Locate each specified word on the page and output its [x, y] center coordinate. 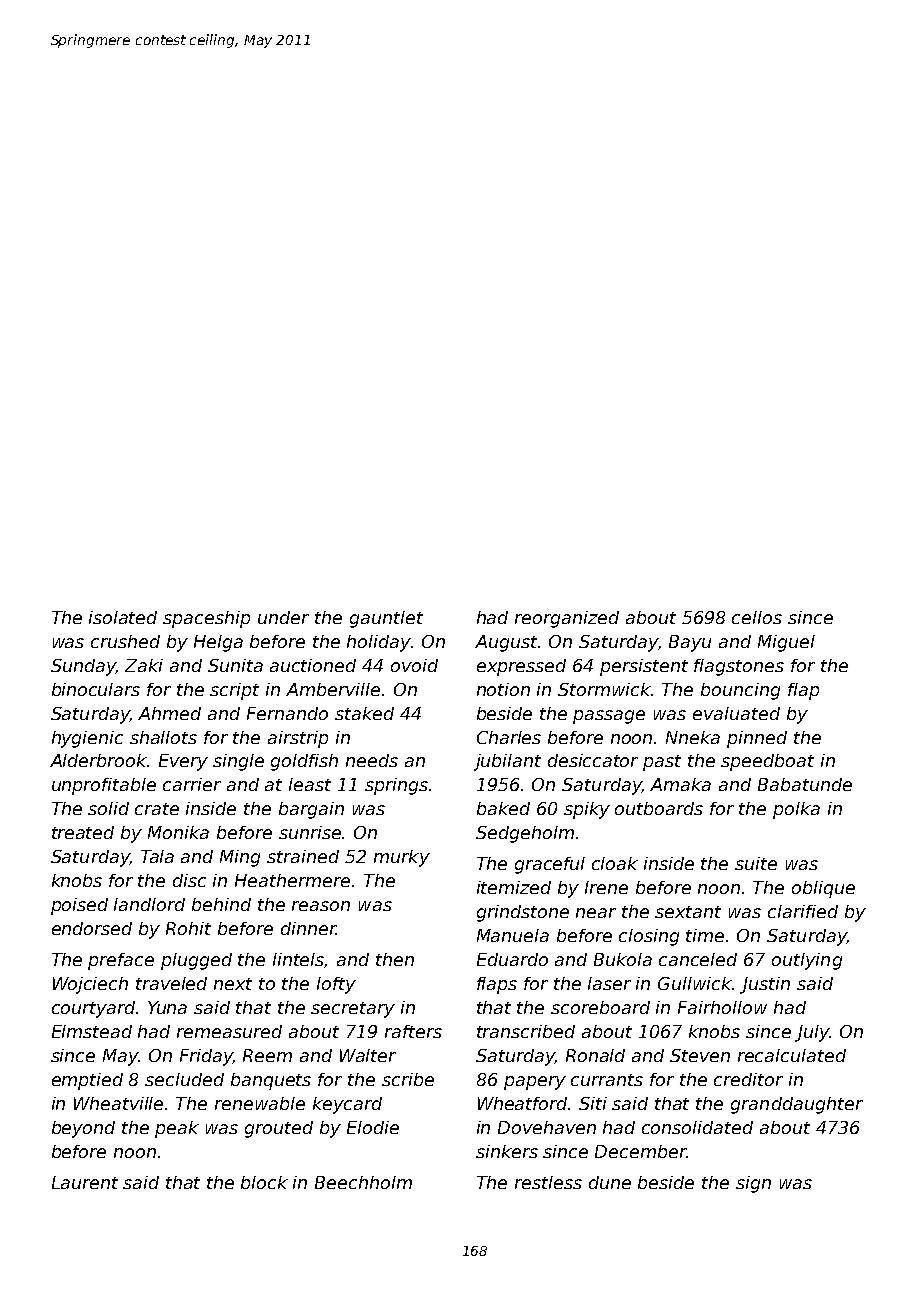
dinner [308, 928]
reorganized [567, 619]
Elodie [373, 1127]
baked [503, 808]
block [264, 1182]
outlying [807, 961]
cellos [757, 617]
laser [609, 983]
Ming [240, 858]
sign [753, 1184]
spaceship [206, 619]
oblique [823, 889]
